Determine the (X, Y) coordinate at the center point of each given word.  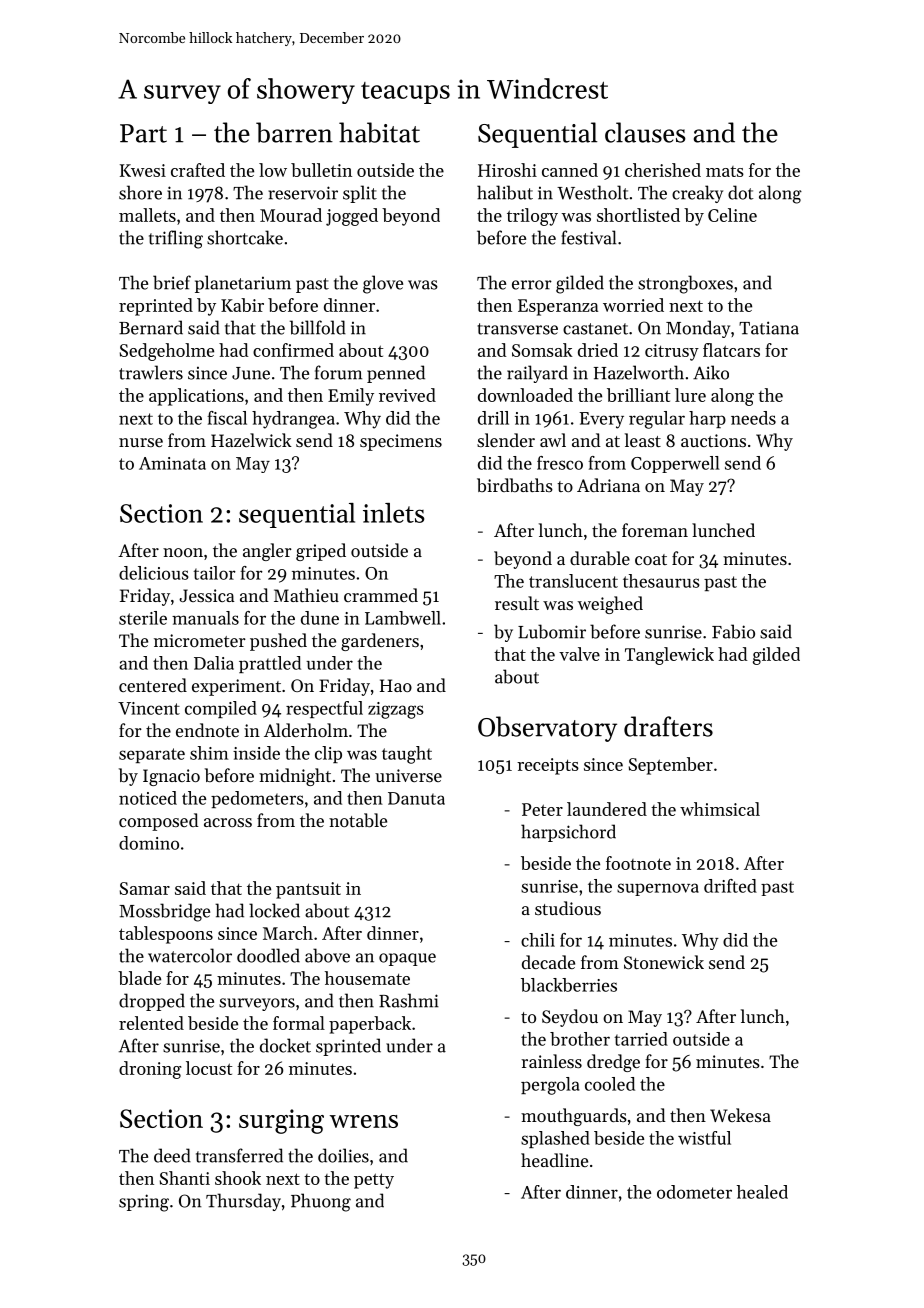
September (671, 766)
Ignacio (171, 777)
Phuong (321, 1202)
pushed (278, 642)
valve (579, 654)
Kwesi (143, 170)
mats (725, 171)
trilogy (532, 217)
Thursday (243, 1202)
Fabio (733, 631)
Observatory (547, 729)
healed (762, 1192)
